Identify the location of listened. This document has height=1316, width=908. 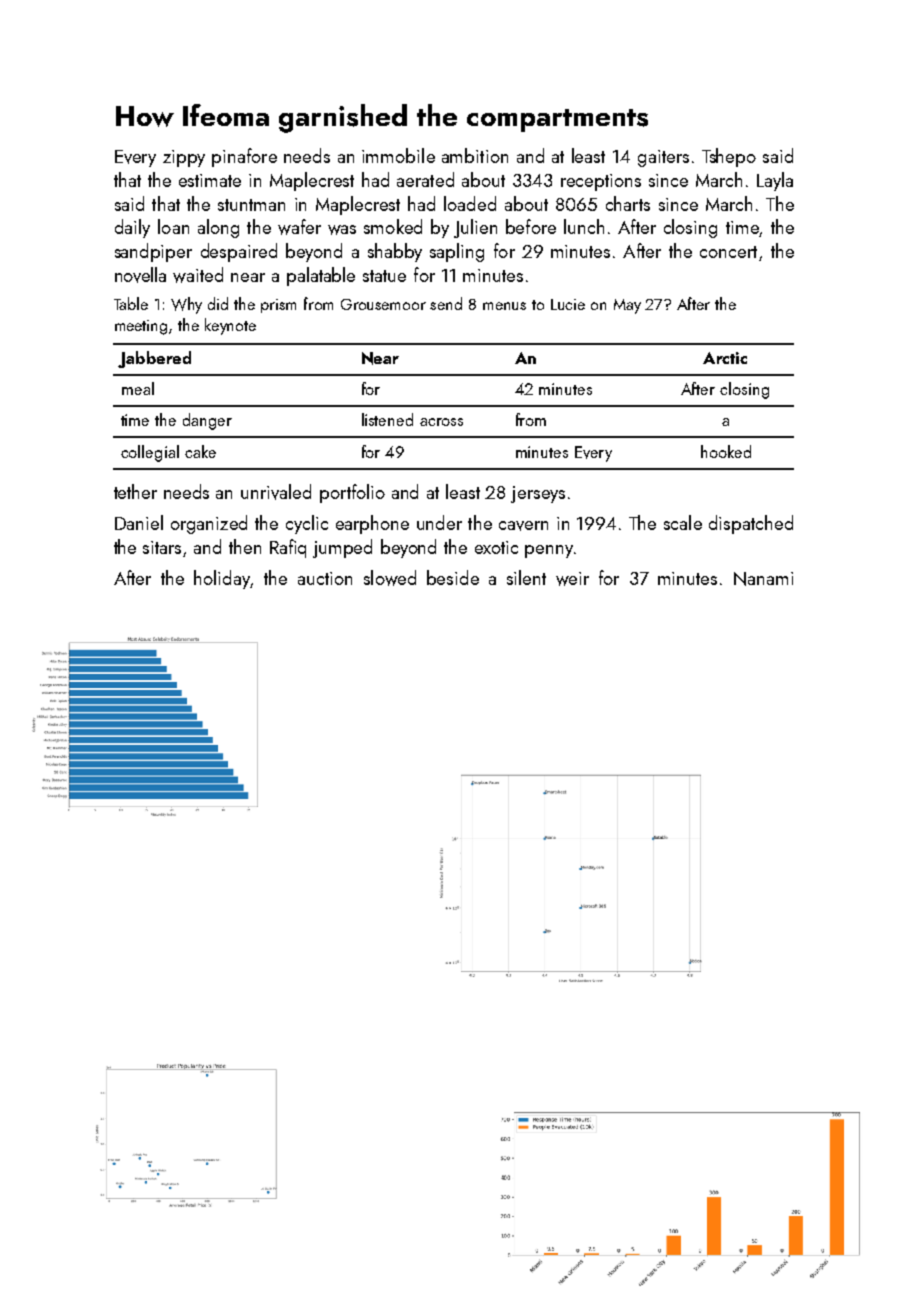
(387, 419).
